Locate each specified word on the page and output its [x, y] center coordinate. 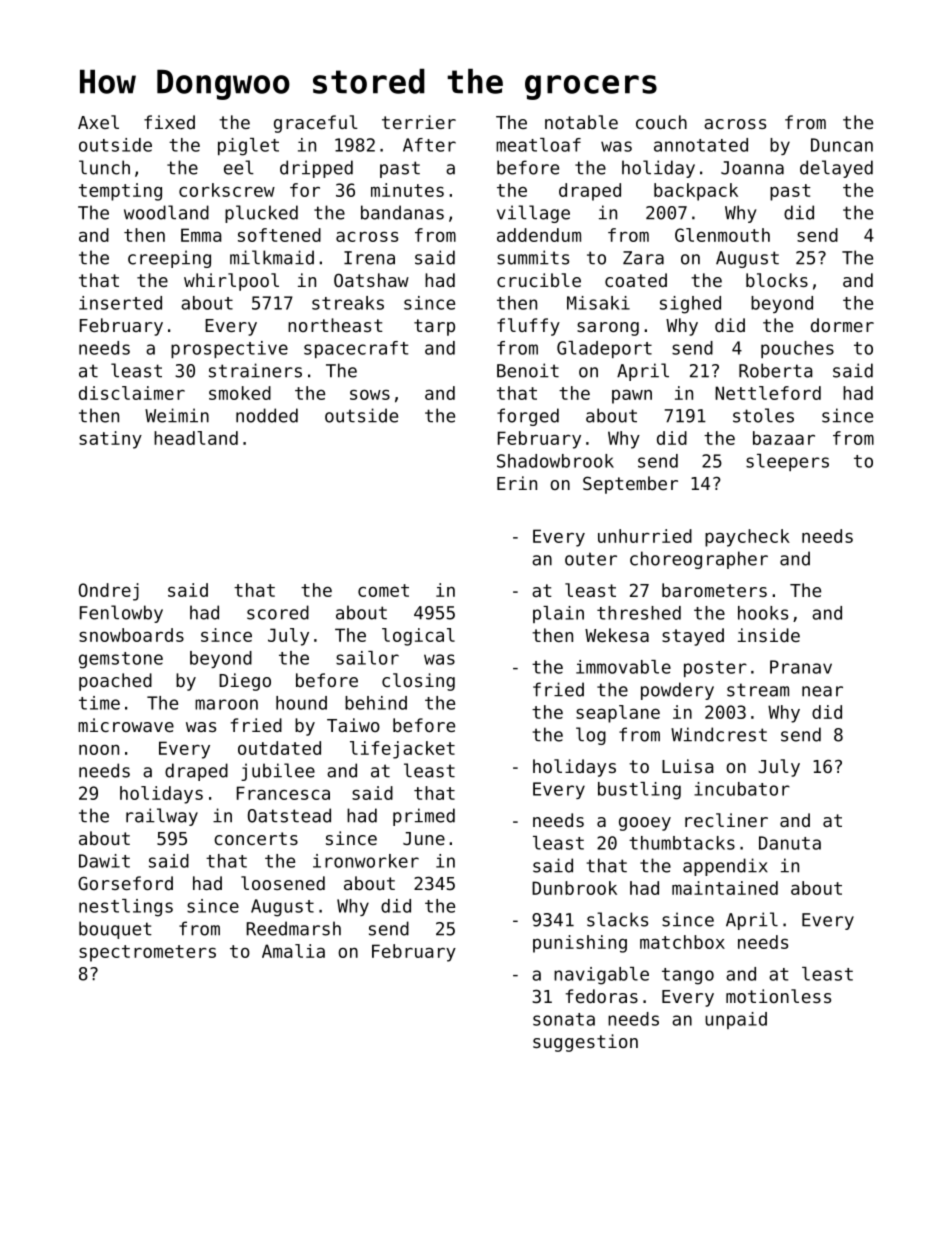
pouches [797, 349]
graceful [316, 124]
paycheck [747, 538]
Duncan [842, 145]
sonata [564, 1019]
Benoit [528, 370]
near [822, 691]
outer [591, 559]
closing [418, 682]
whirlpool [231, 282]
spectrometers [147, 953]
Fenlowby [121, 614]
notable [581, 122]
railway [162, 817]
